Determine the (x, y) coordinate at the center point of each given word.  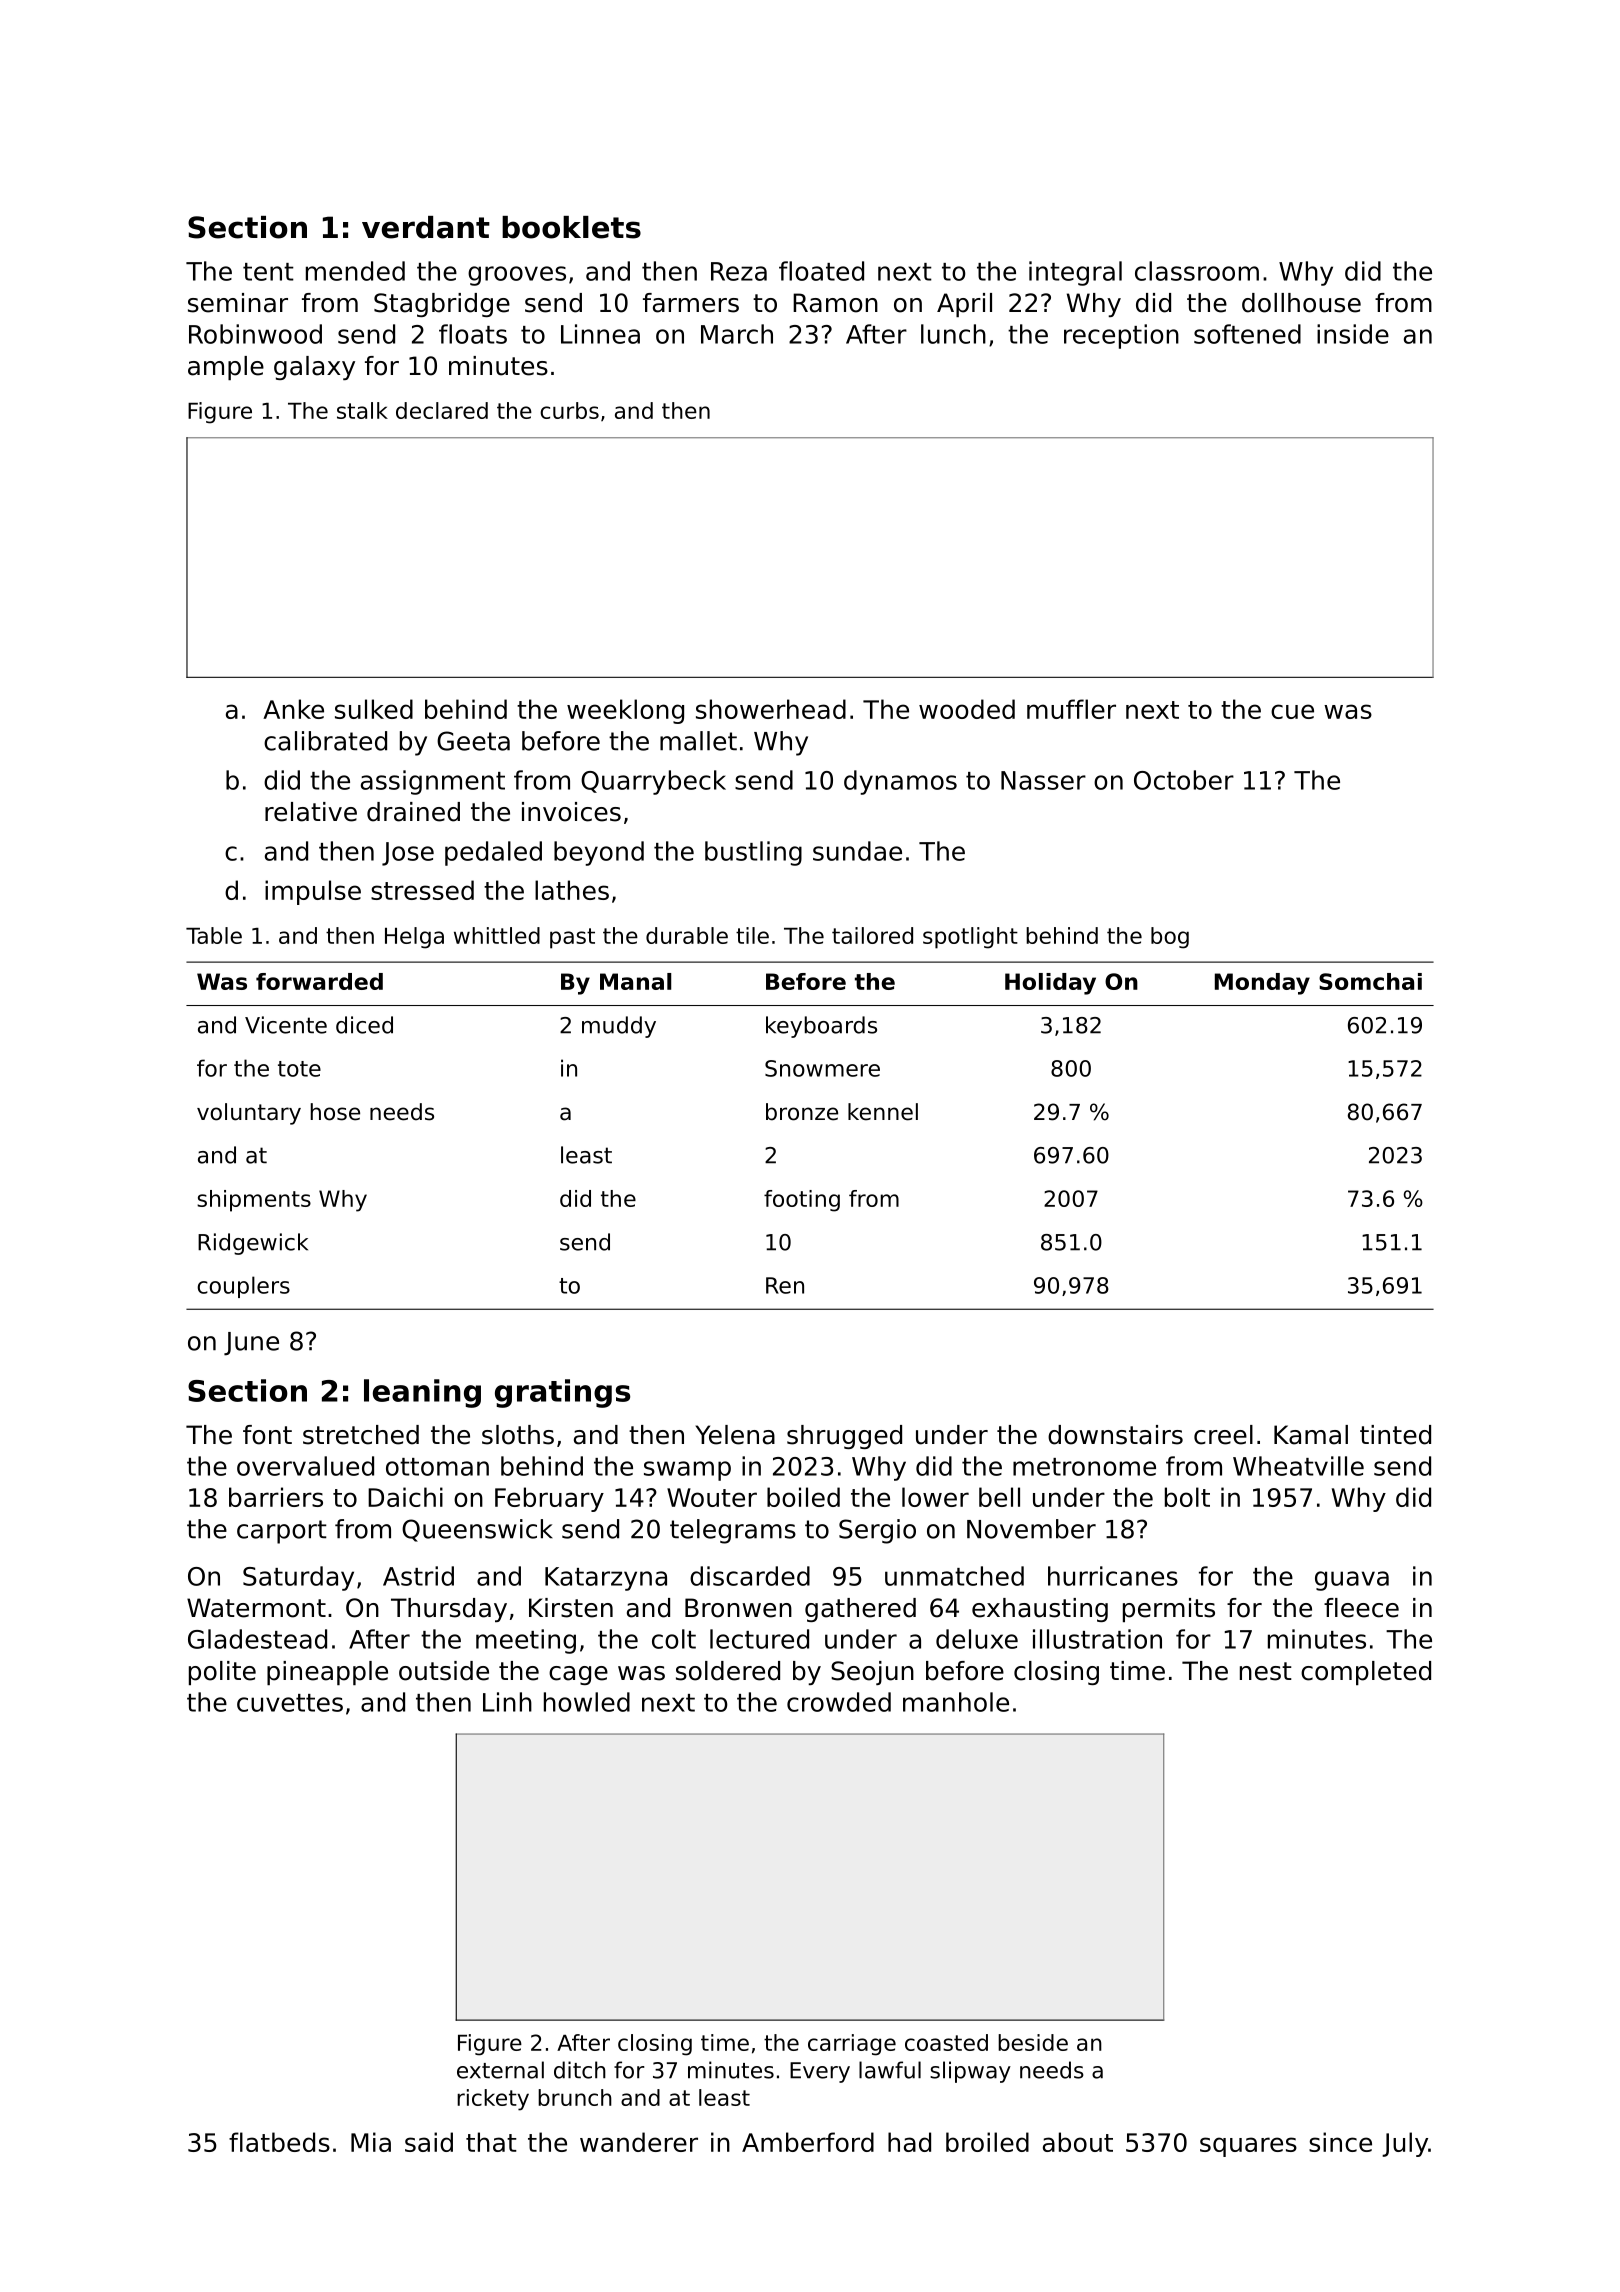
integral (1075, 273)
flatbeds (279, 2142)
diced (364, 1025)
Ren (785, 1285)
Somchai (1370, 981)
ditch (580, 2070)
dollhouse (1301, 303)
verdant (426, 227)
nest (1266, 1671)
